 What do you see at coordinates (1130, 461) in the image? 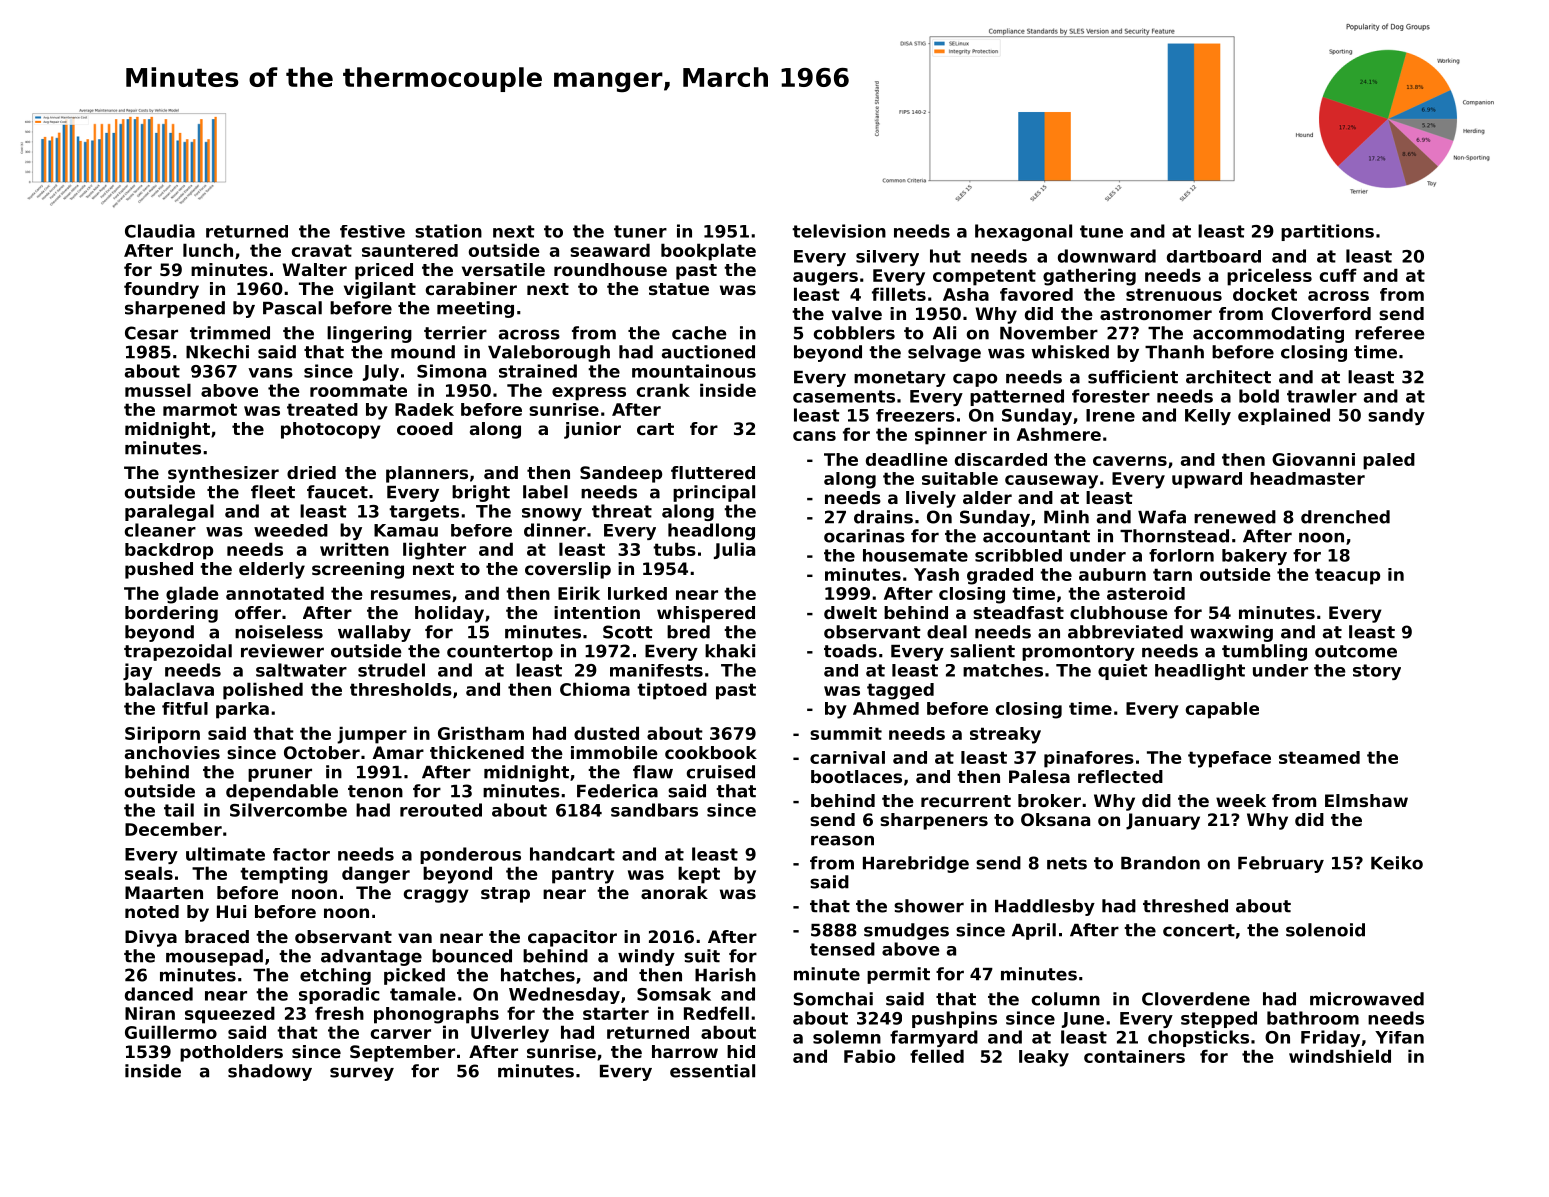
I see `caverns` at bounding box center [1130, 461].
